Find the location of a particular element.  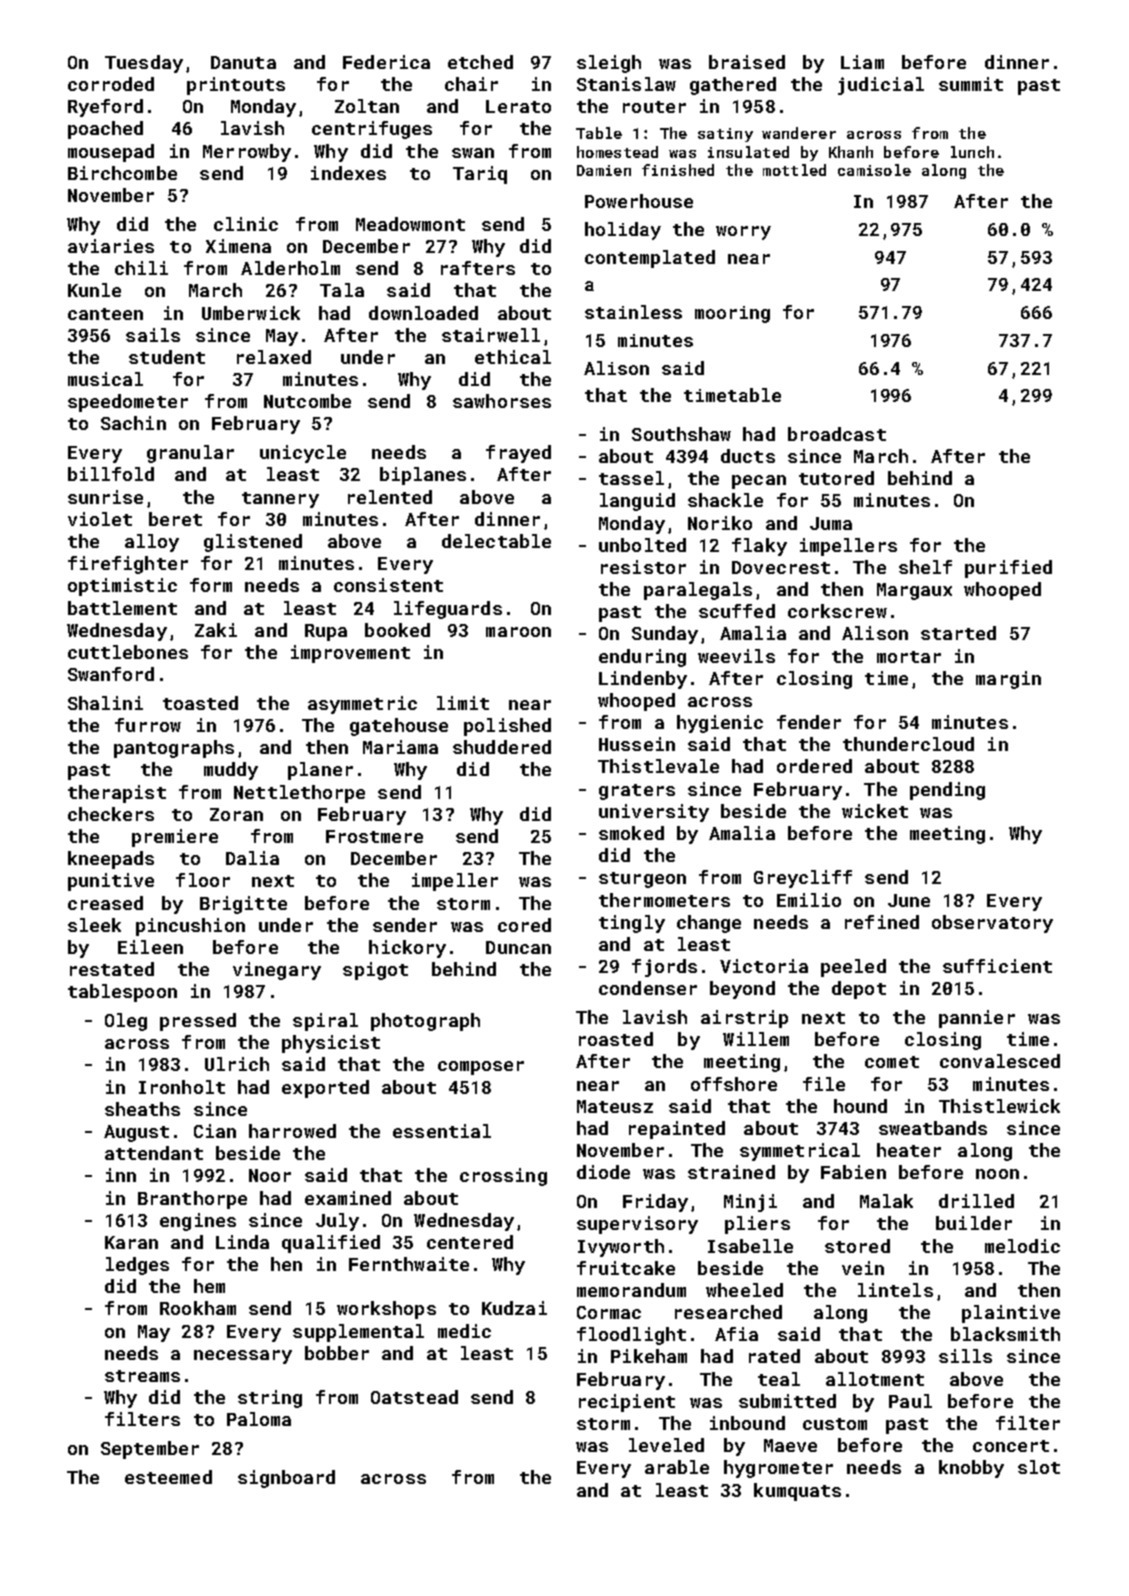

floodlight is located at coordinates (631, 1336).
